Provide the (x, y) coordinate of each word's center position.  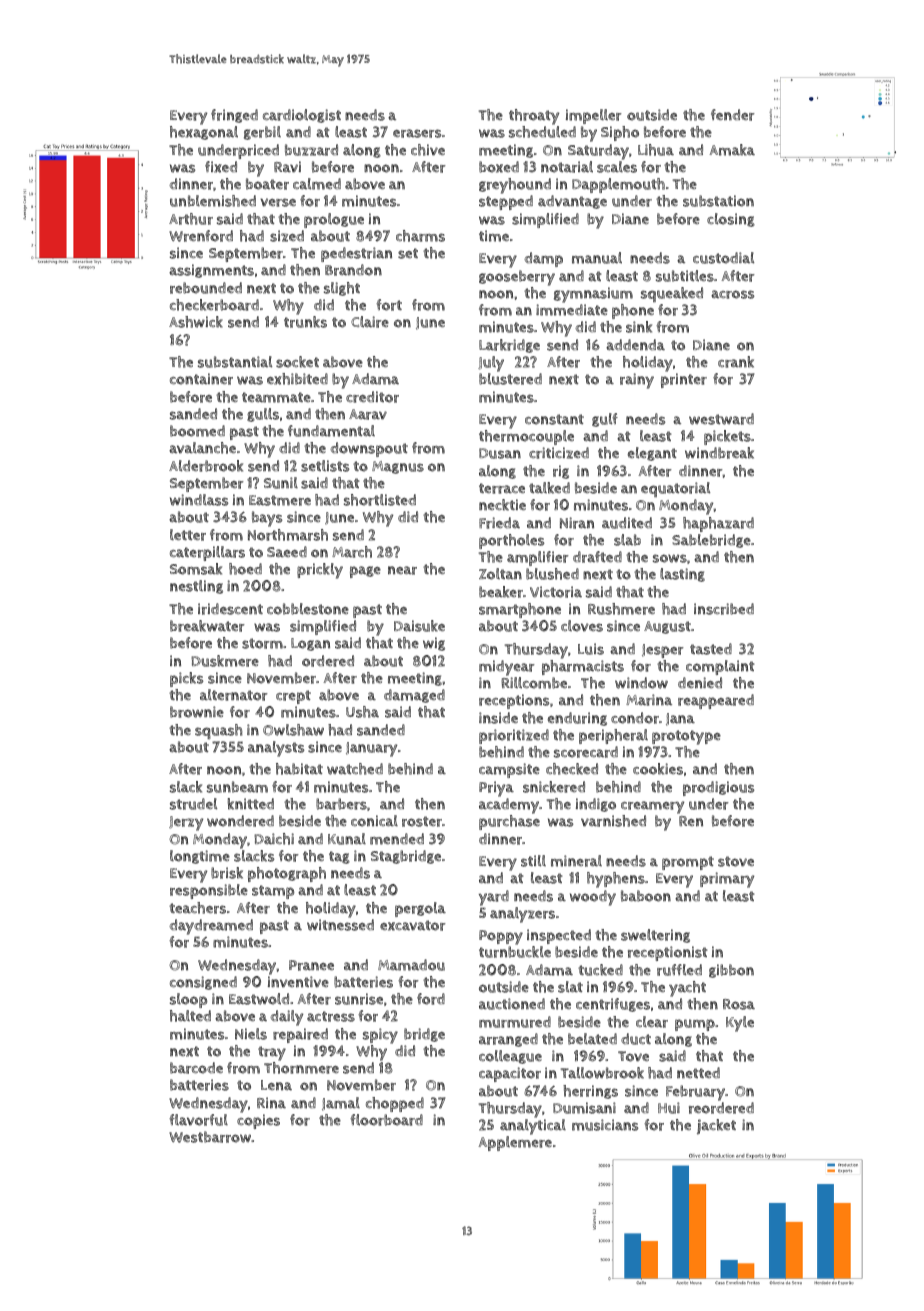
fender (732, 115)
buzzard (311, 150)
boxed (499, 167)
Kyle (740, 1024)
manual (597, 258)
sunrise (359, 999)
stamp (273, 892)
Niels (251, 1034)
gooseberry (517, 278)
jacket (716, 1127)
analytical (533, 1127)
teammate (276, 397)
